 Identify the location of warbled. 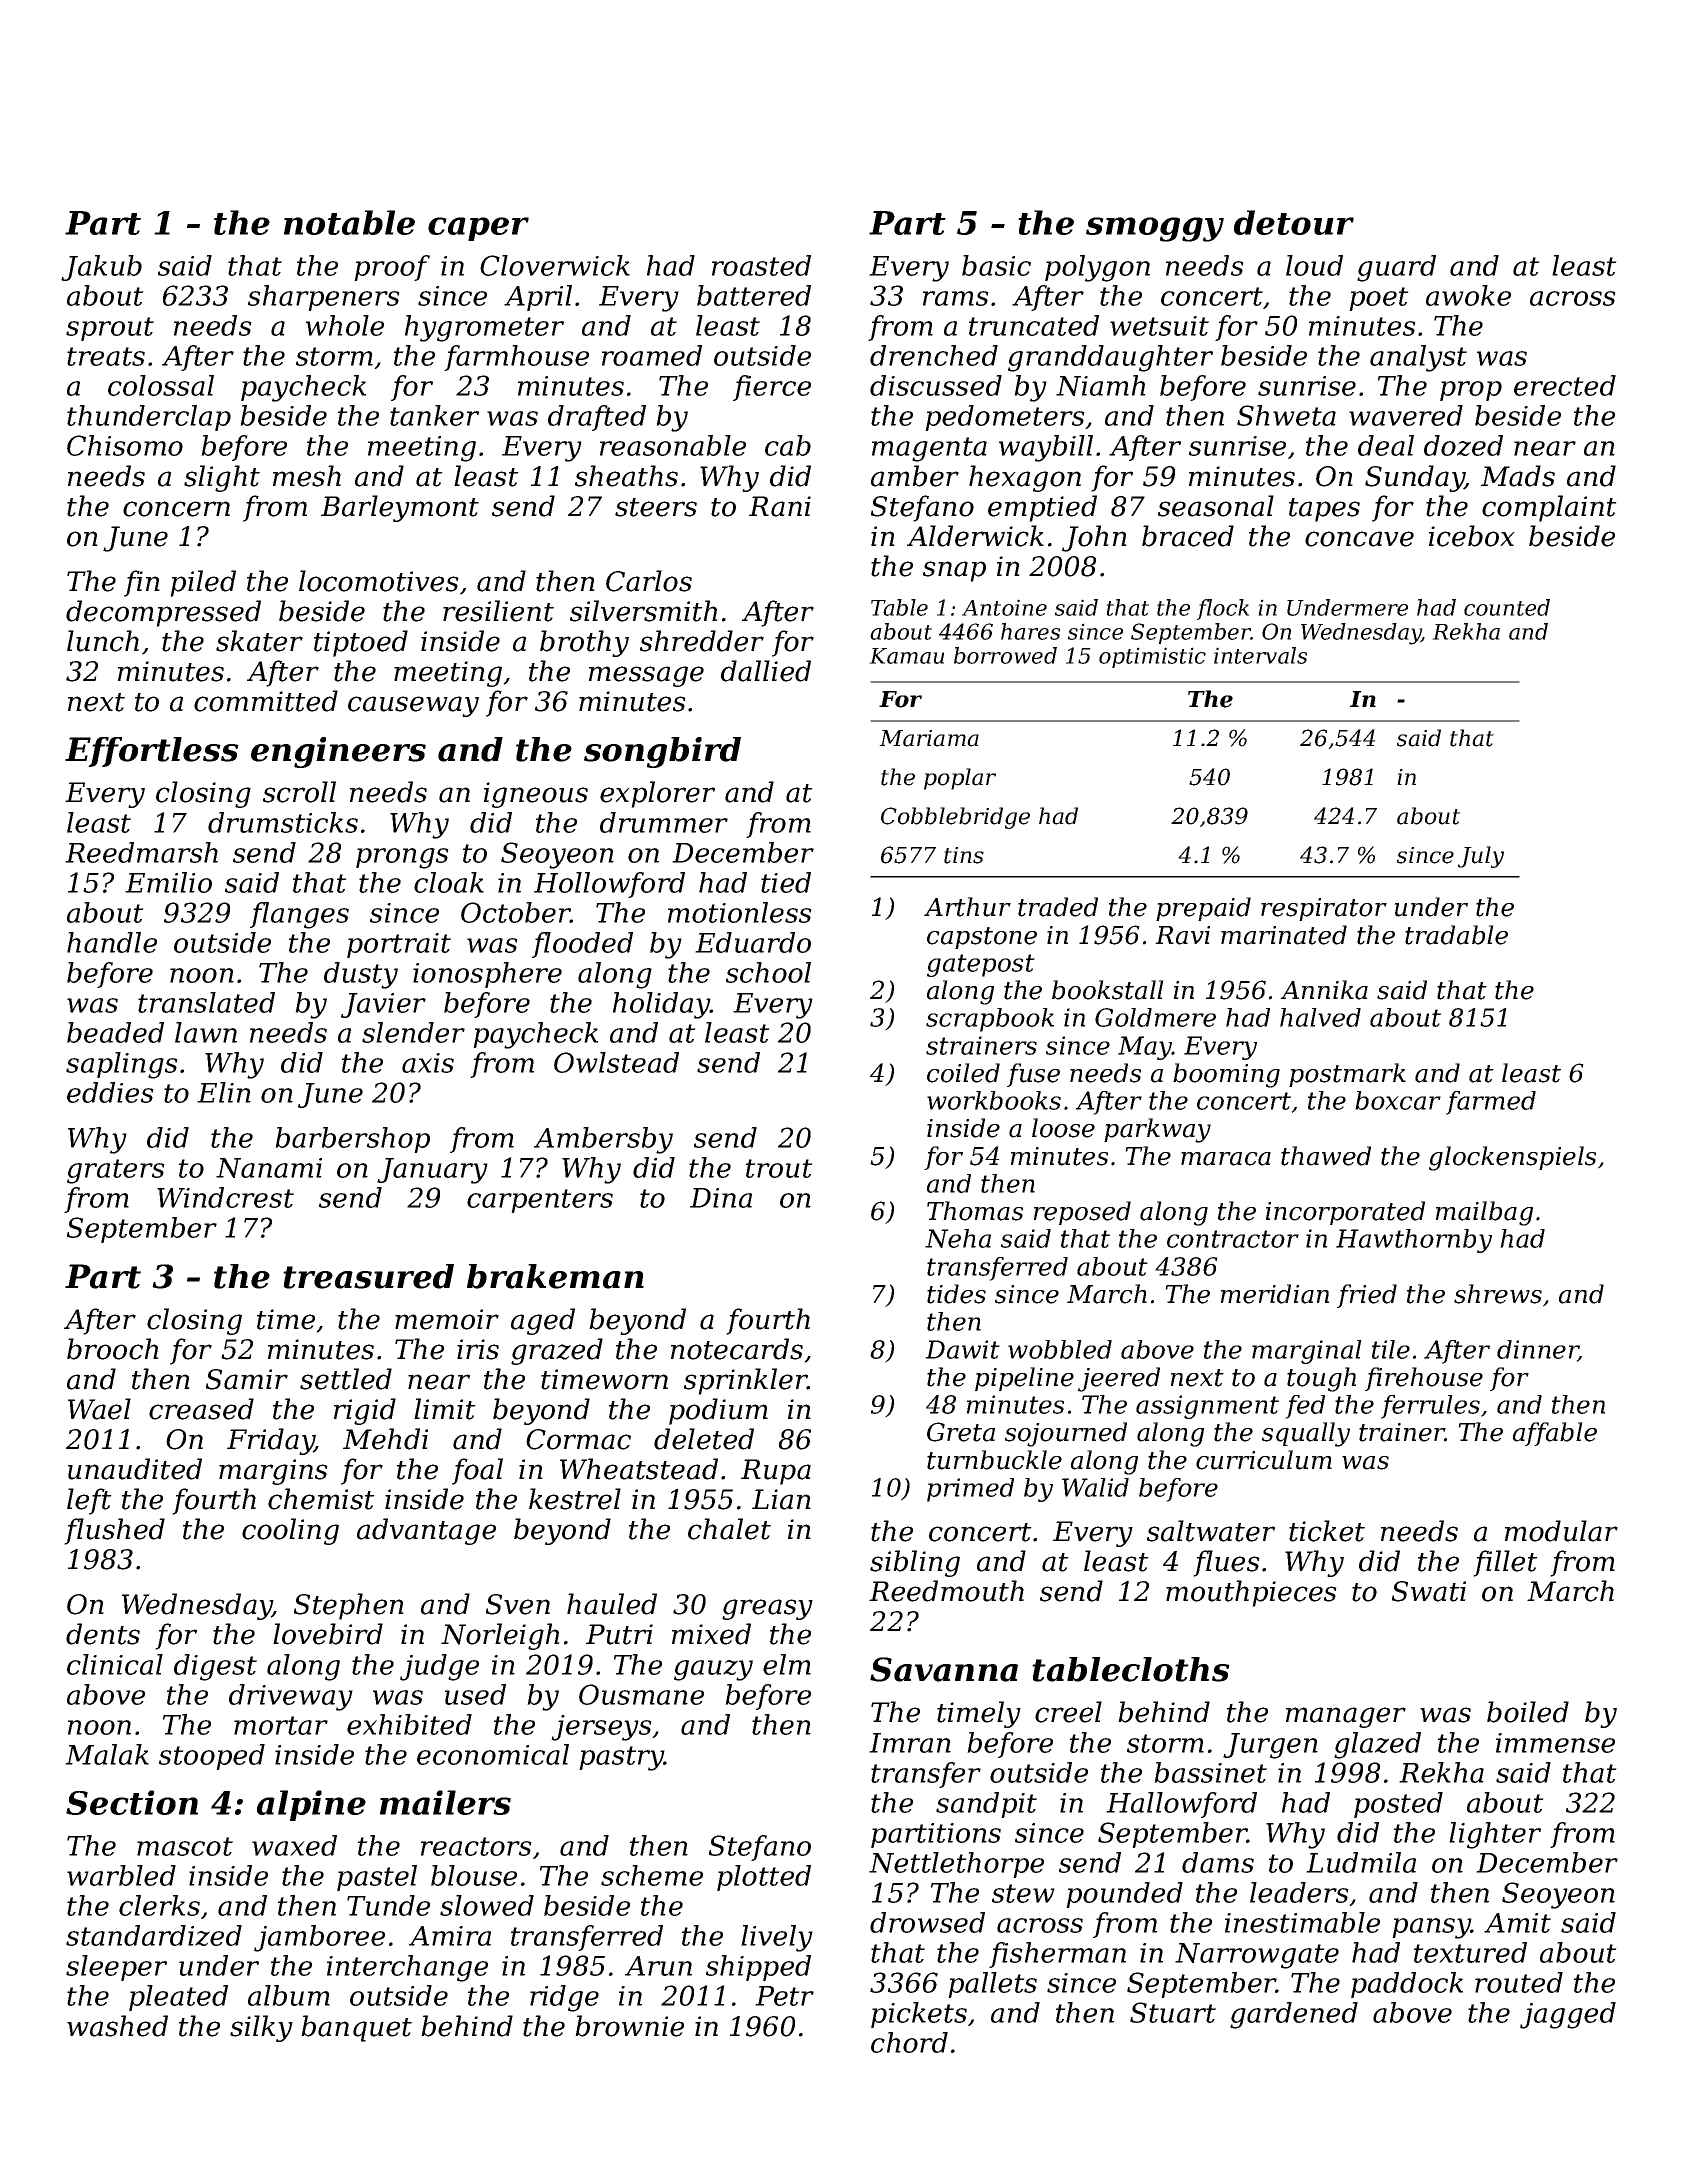
(121, 1875).
